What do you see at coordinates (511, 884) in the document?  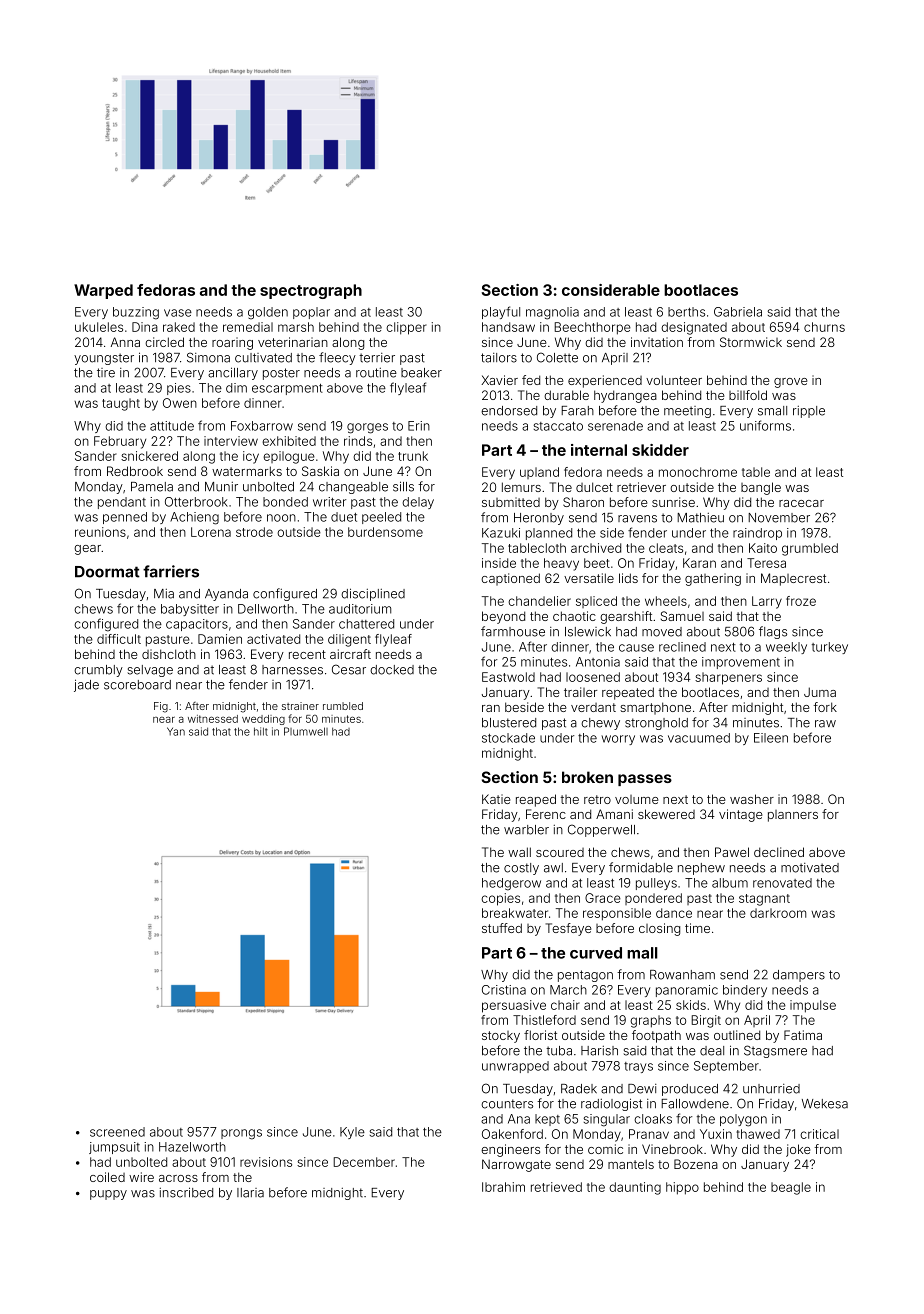 I see `hedgerow` at bounding box center [511, 884].
